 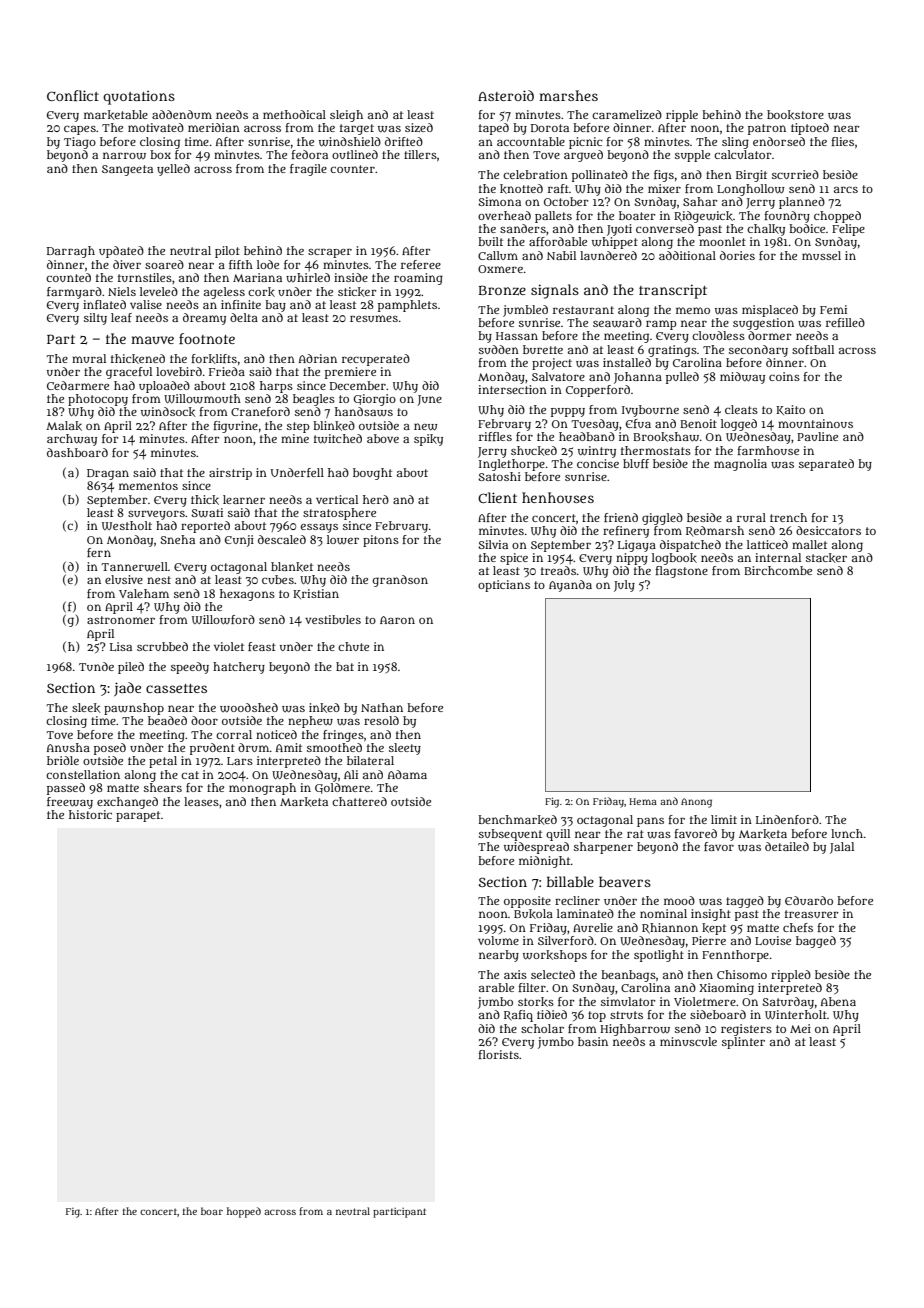 What do you see at coordinates (494, 129) in the screenshot?
I see `taped` at bounding box center [494, 129].
